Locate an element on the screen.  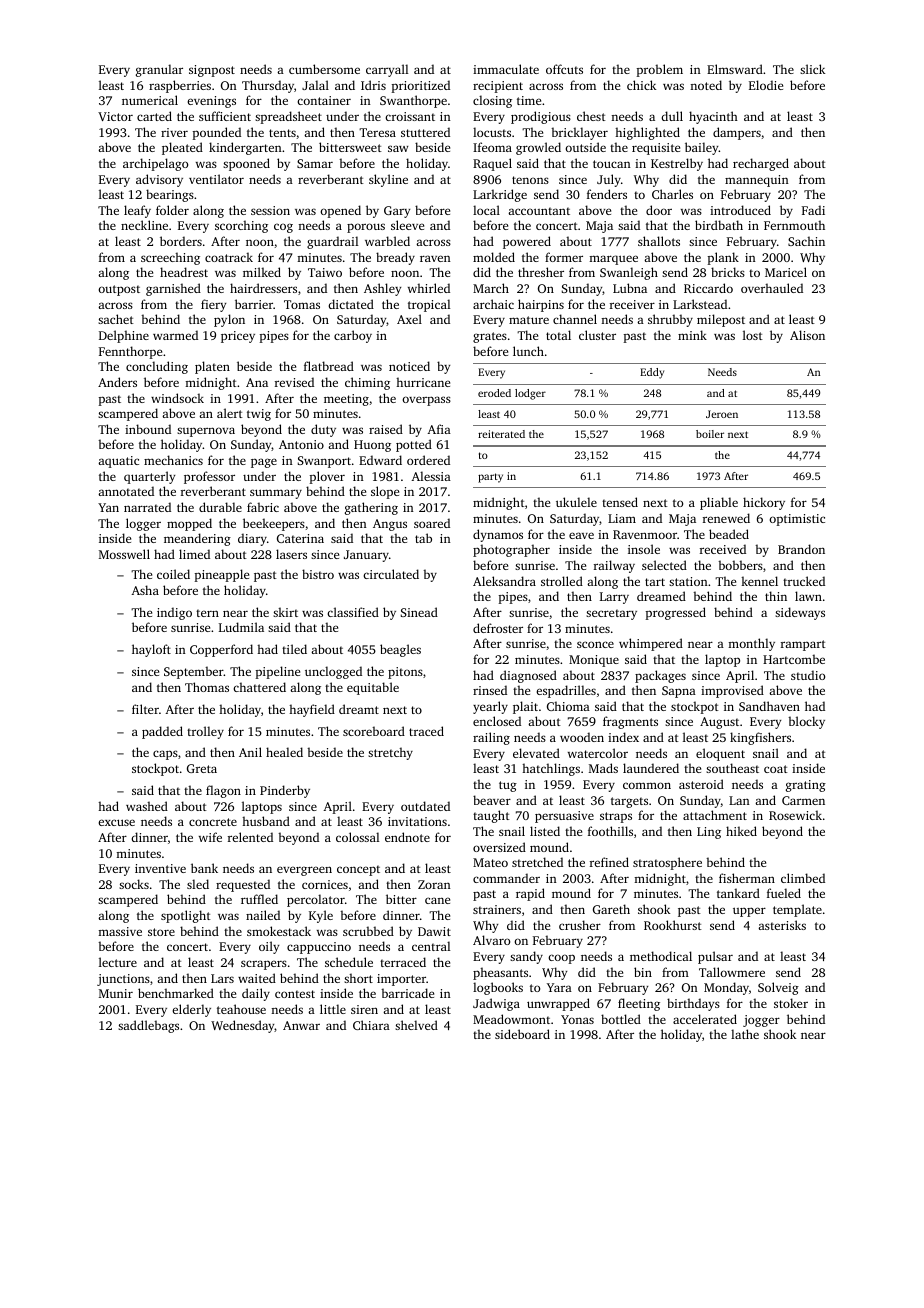
photographer is located at coordinates (511, 550).
